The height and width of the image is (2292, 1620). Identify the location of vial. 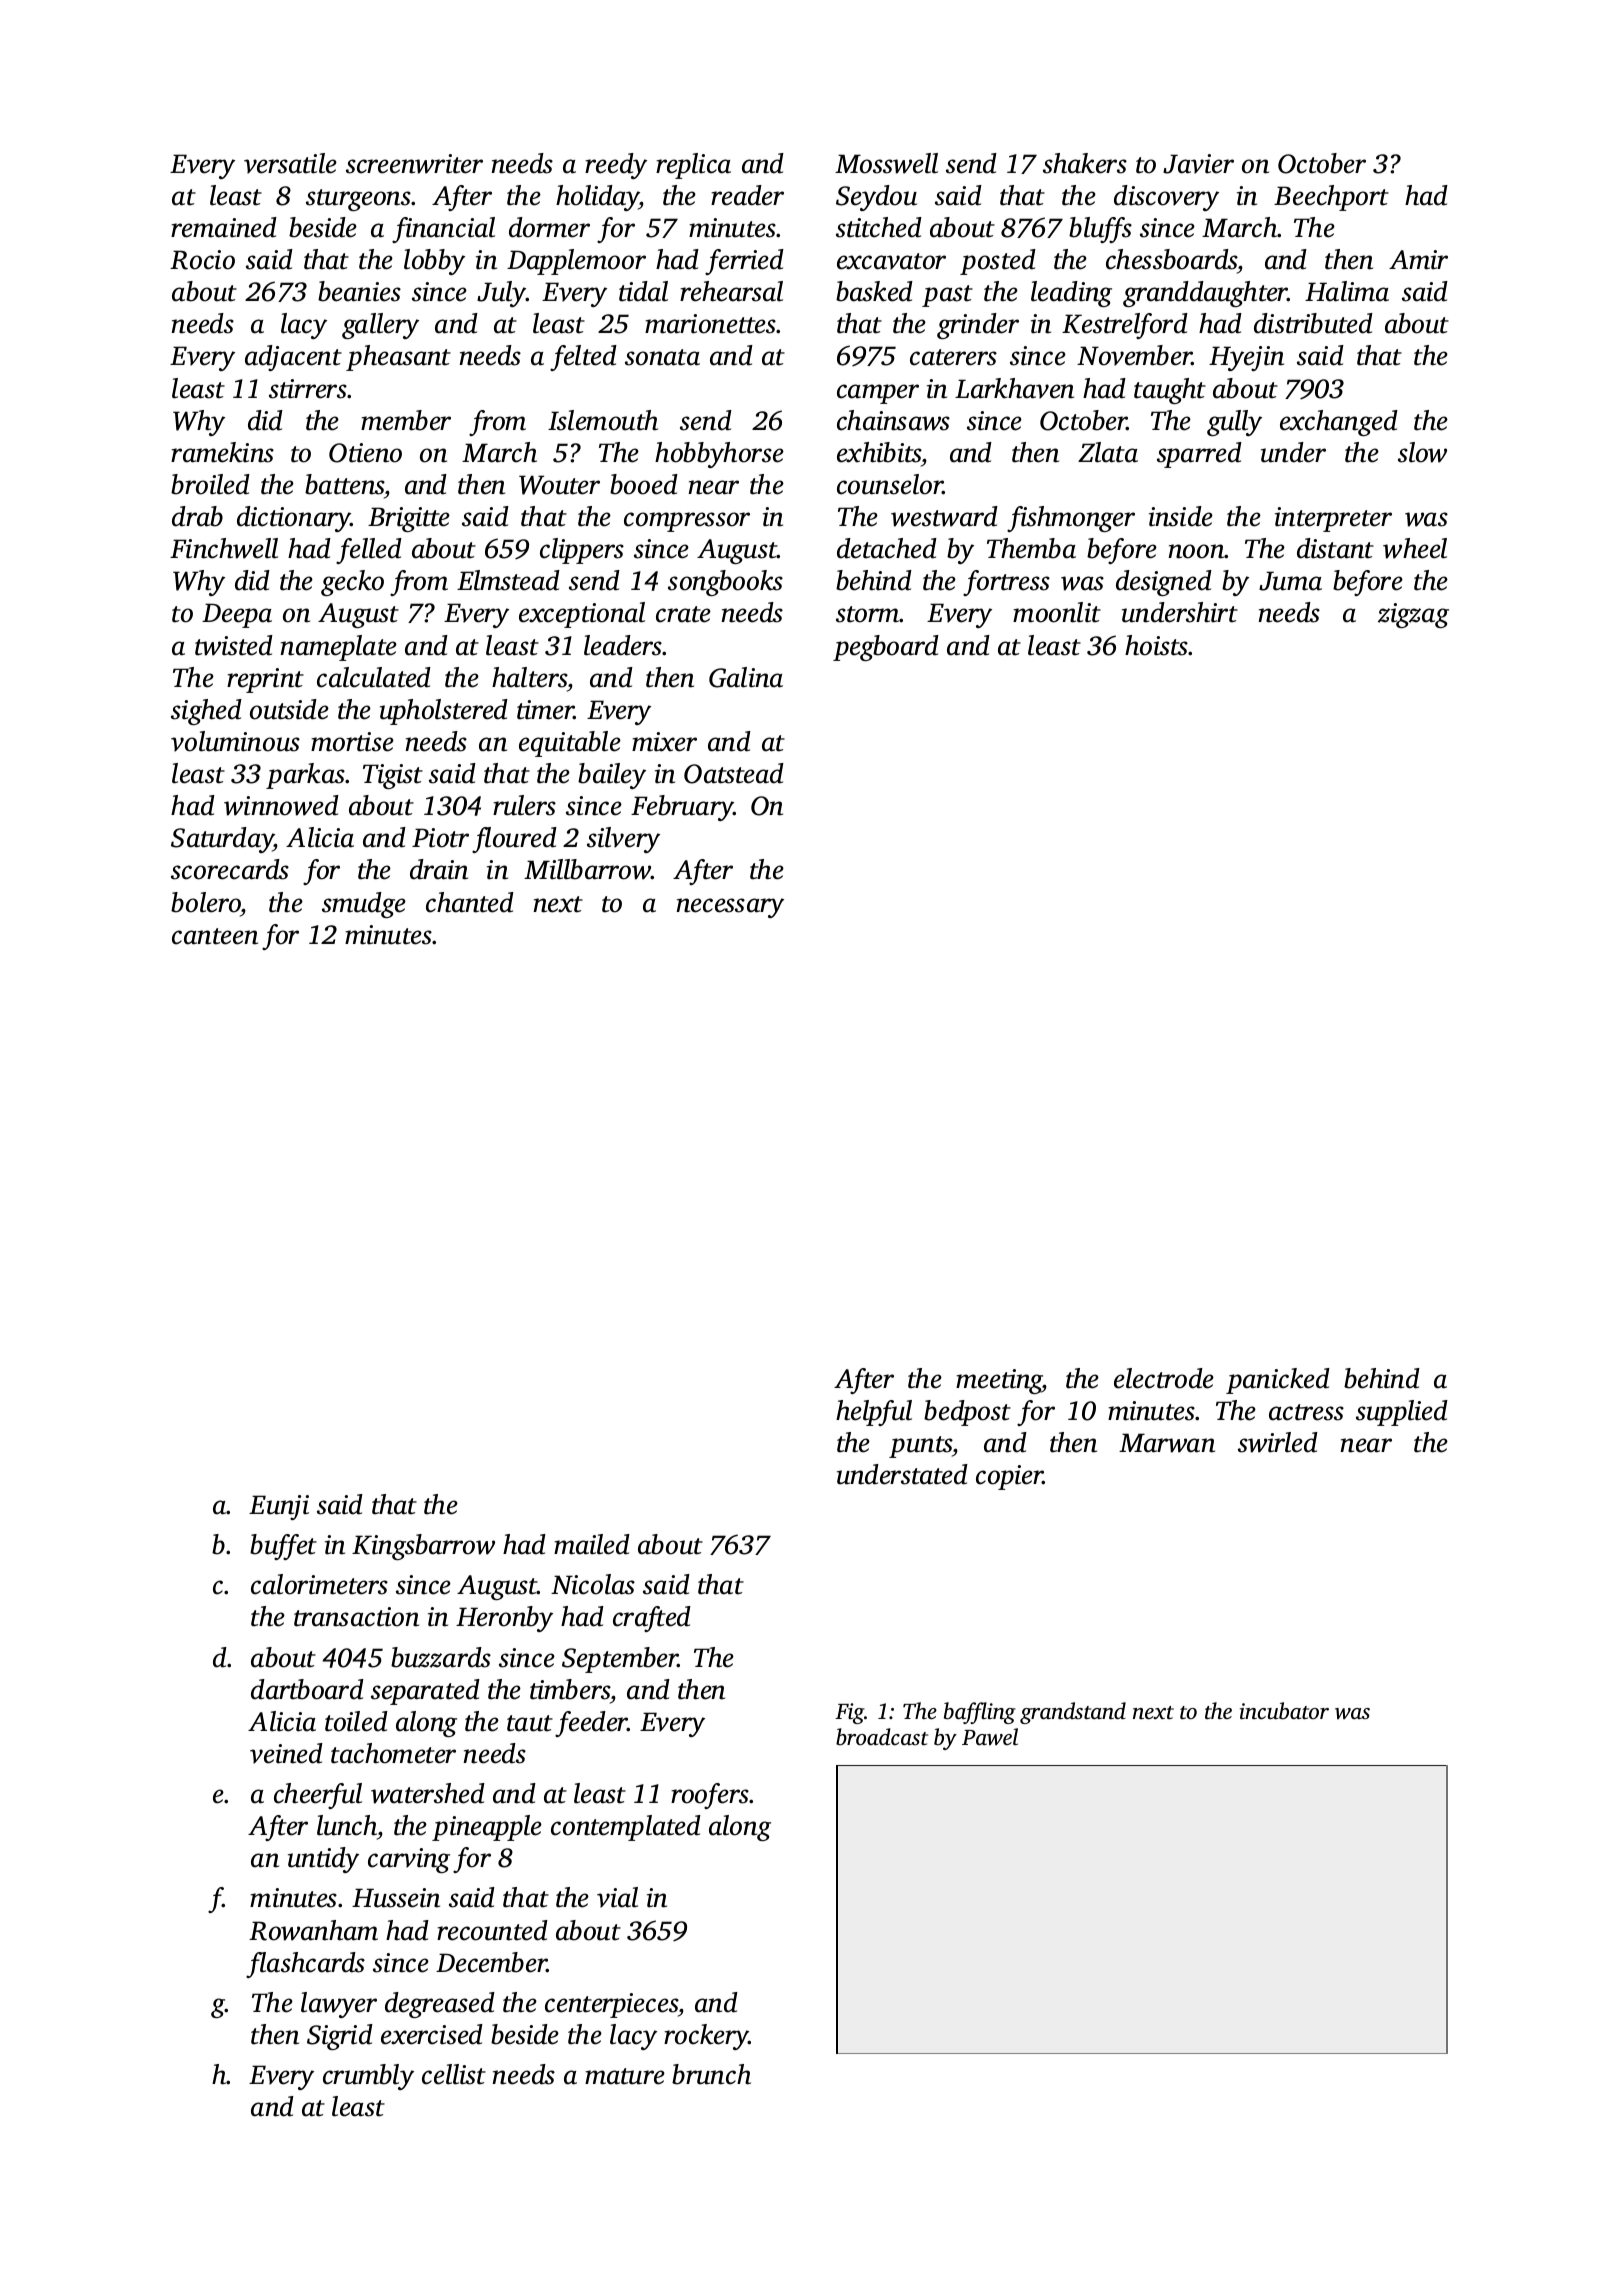
(617, 1897).
